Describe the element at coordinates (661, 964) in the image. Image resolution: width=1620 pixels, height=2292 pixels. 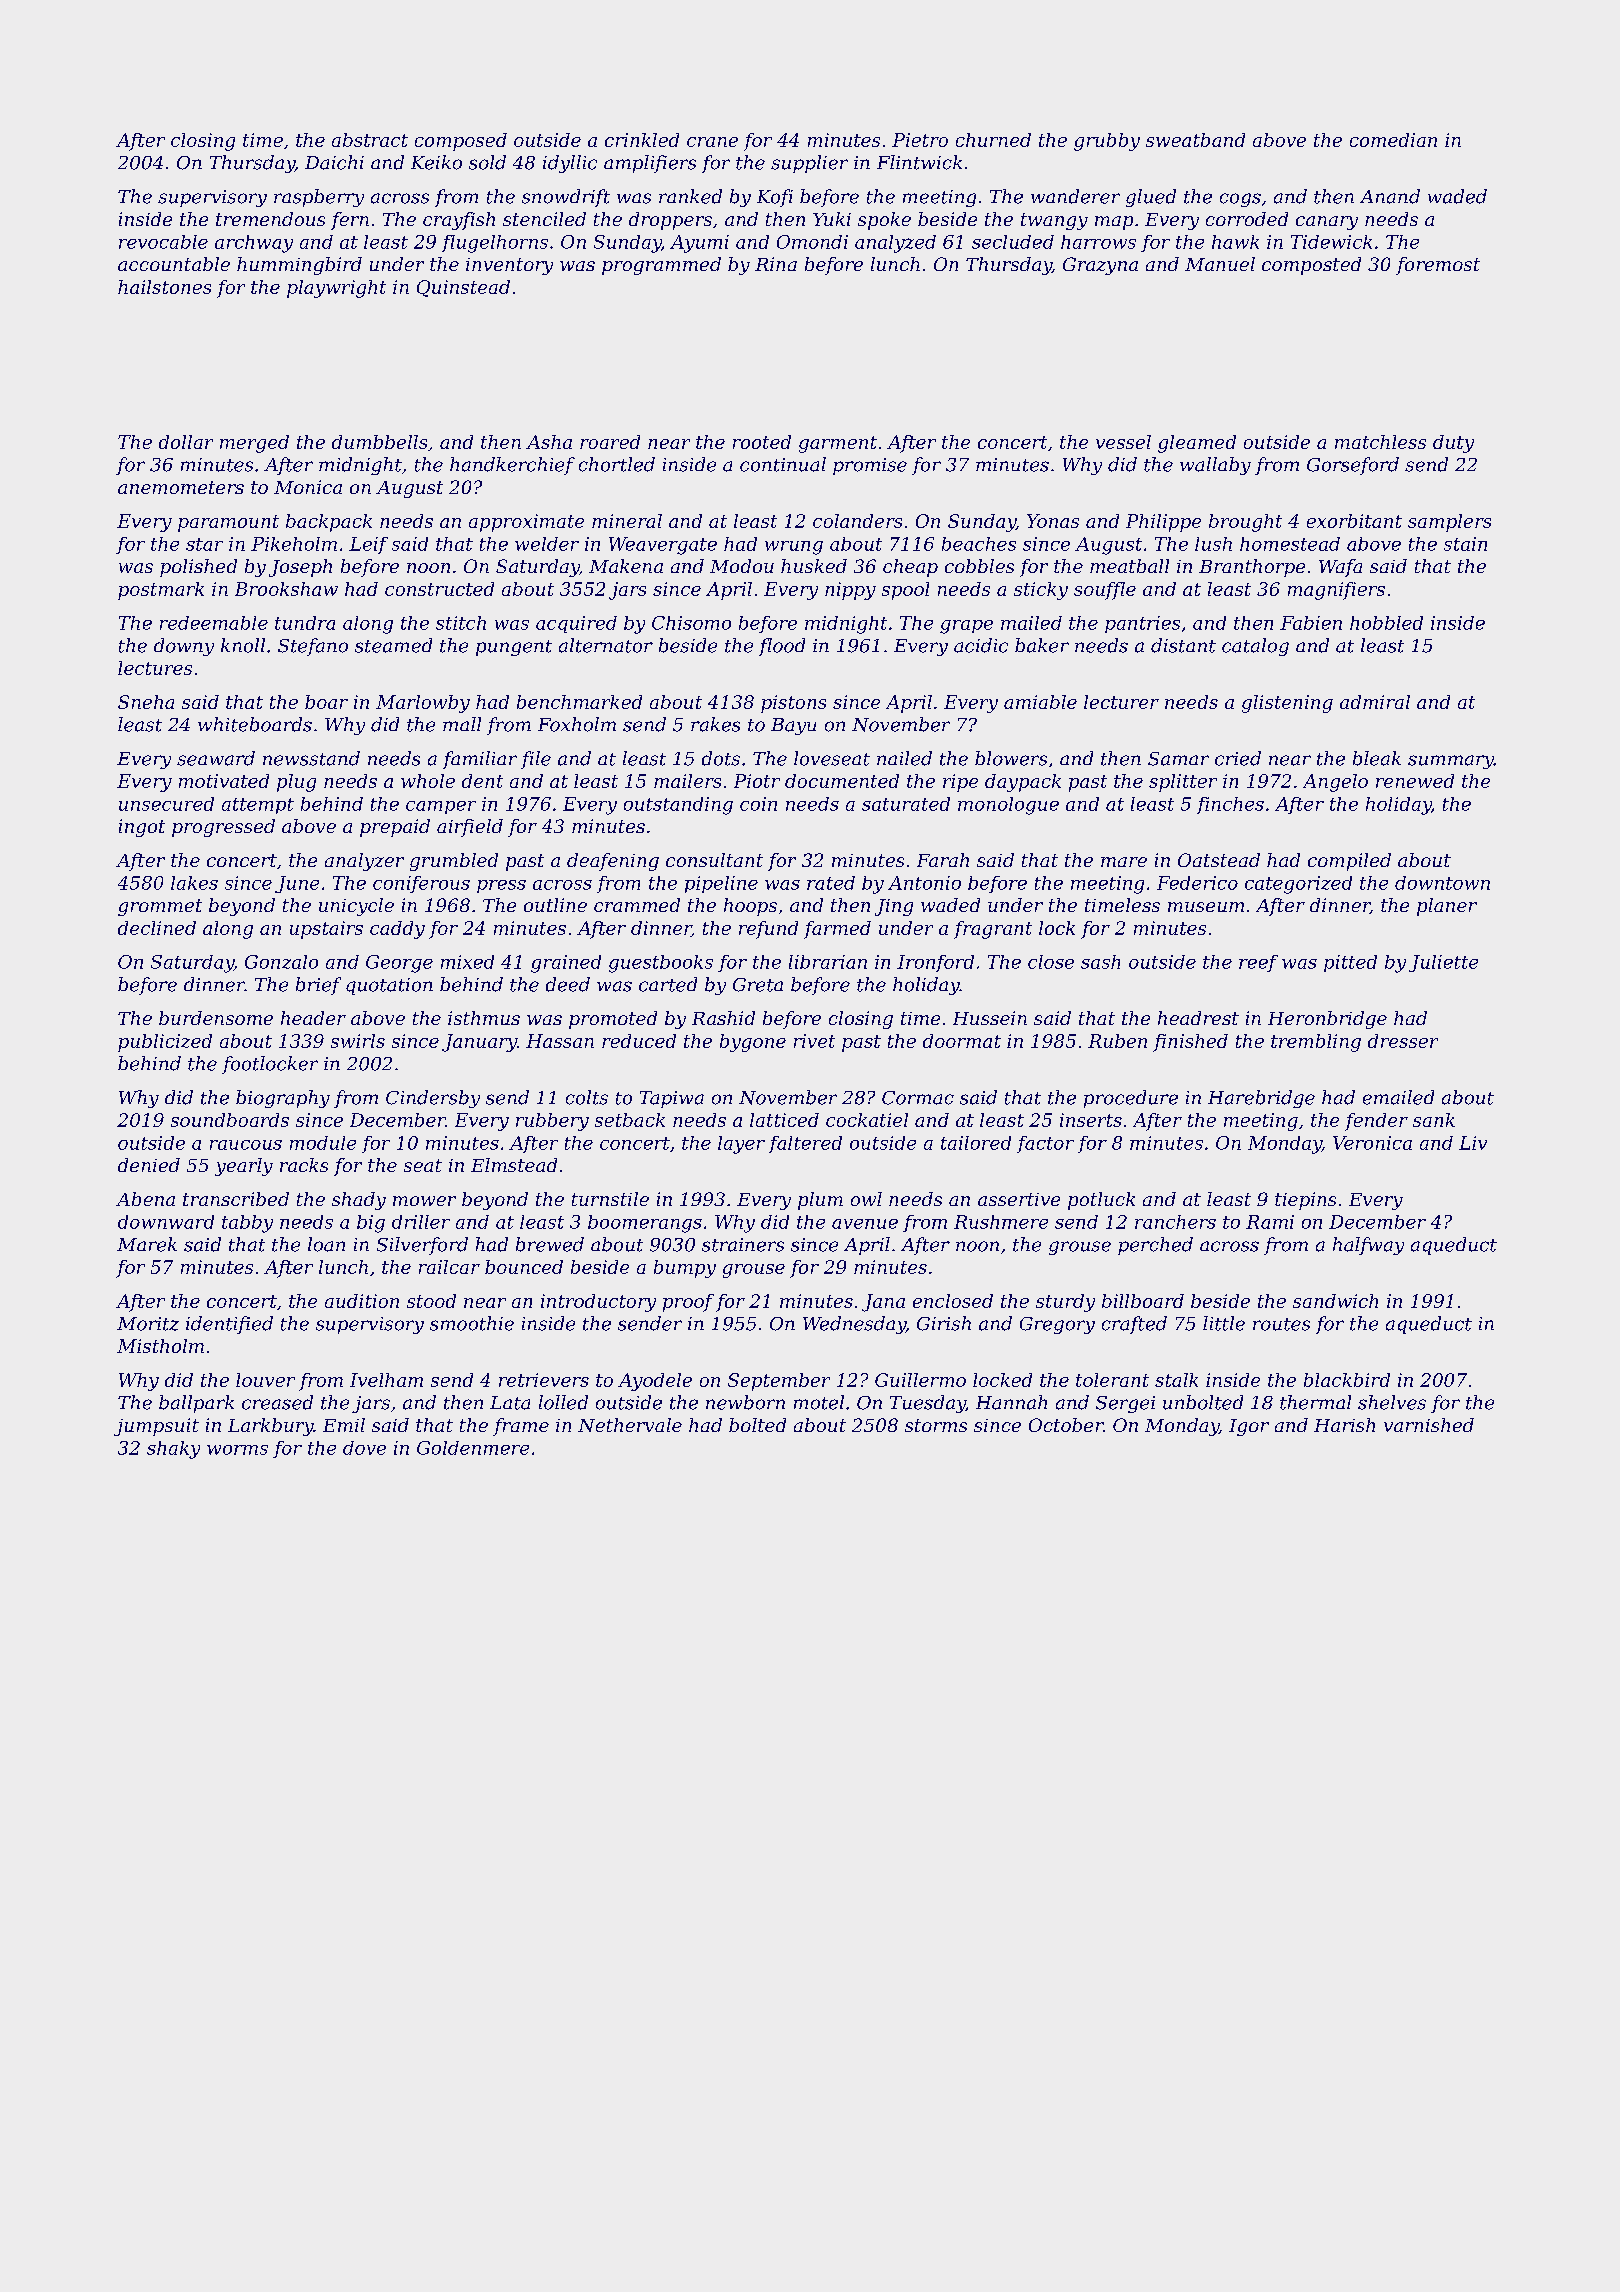
I see `guestbooks` at that location.
